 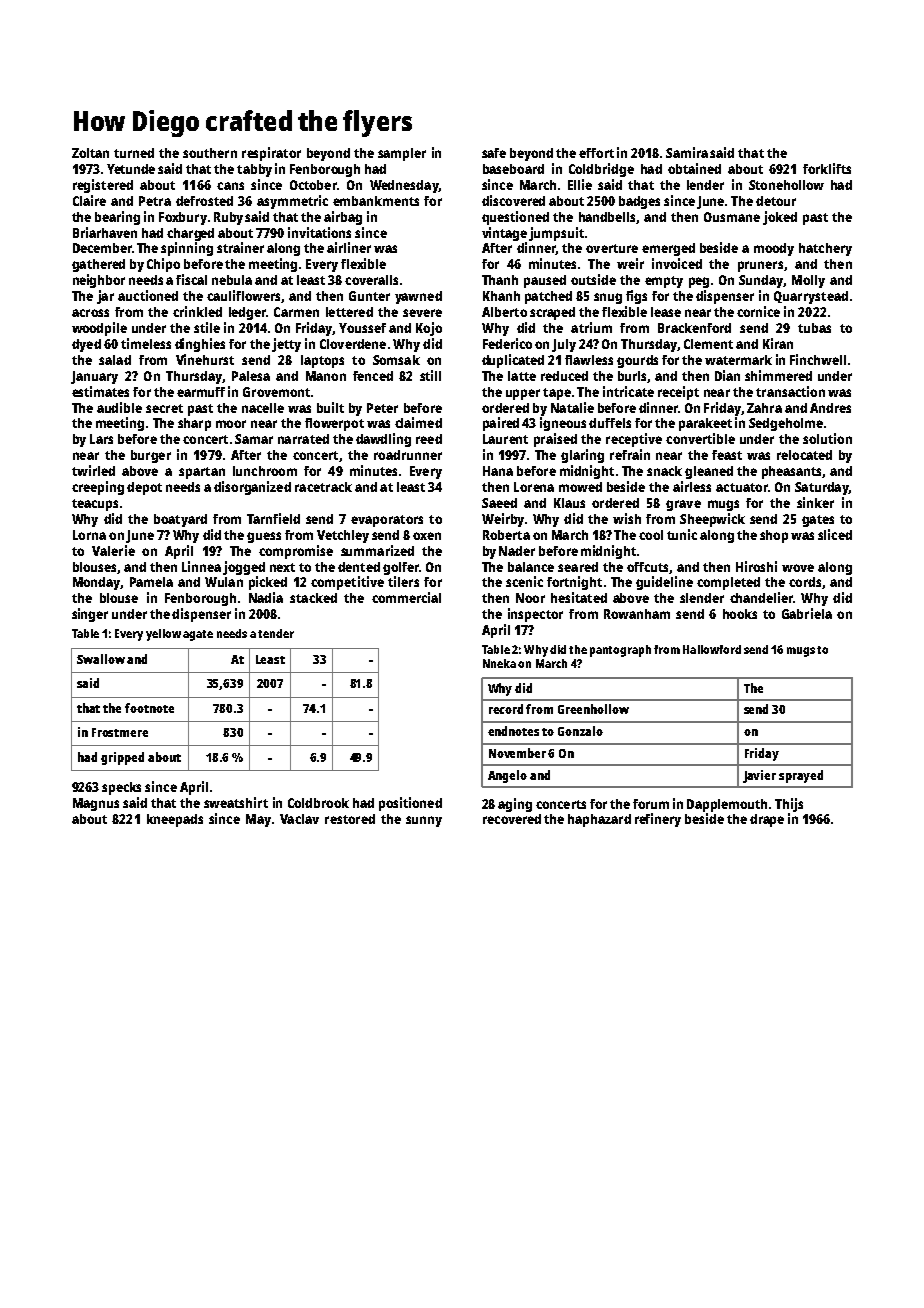 What do you see at coordinates (113, 550) in the screenshot?
I see `Valerie` at bounding box center [113, 550].
